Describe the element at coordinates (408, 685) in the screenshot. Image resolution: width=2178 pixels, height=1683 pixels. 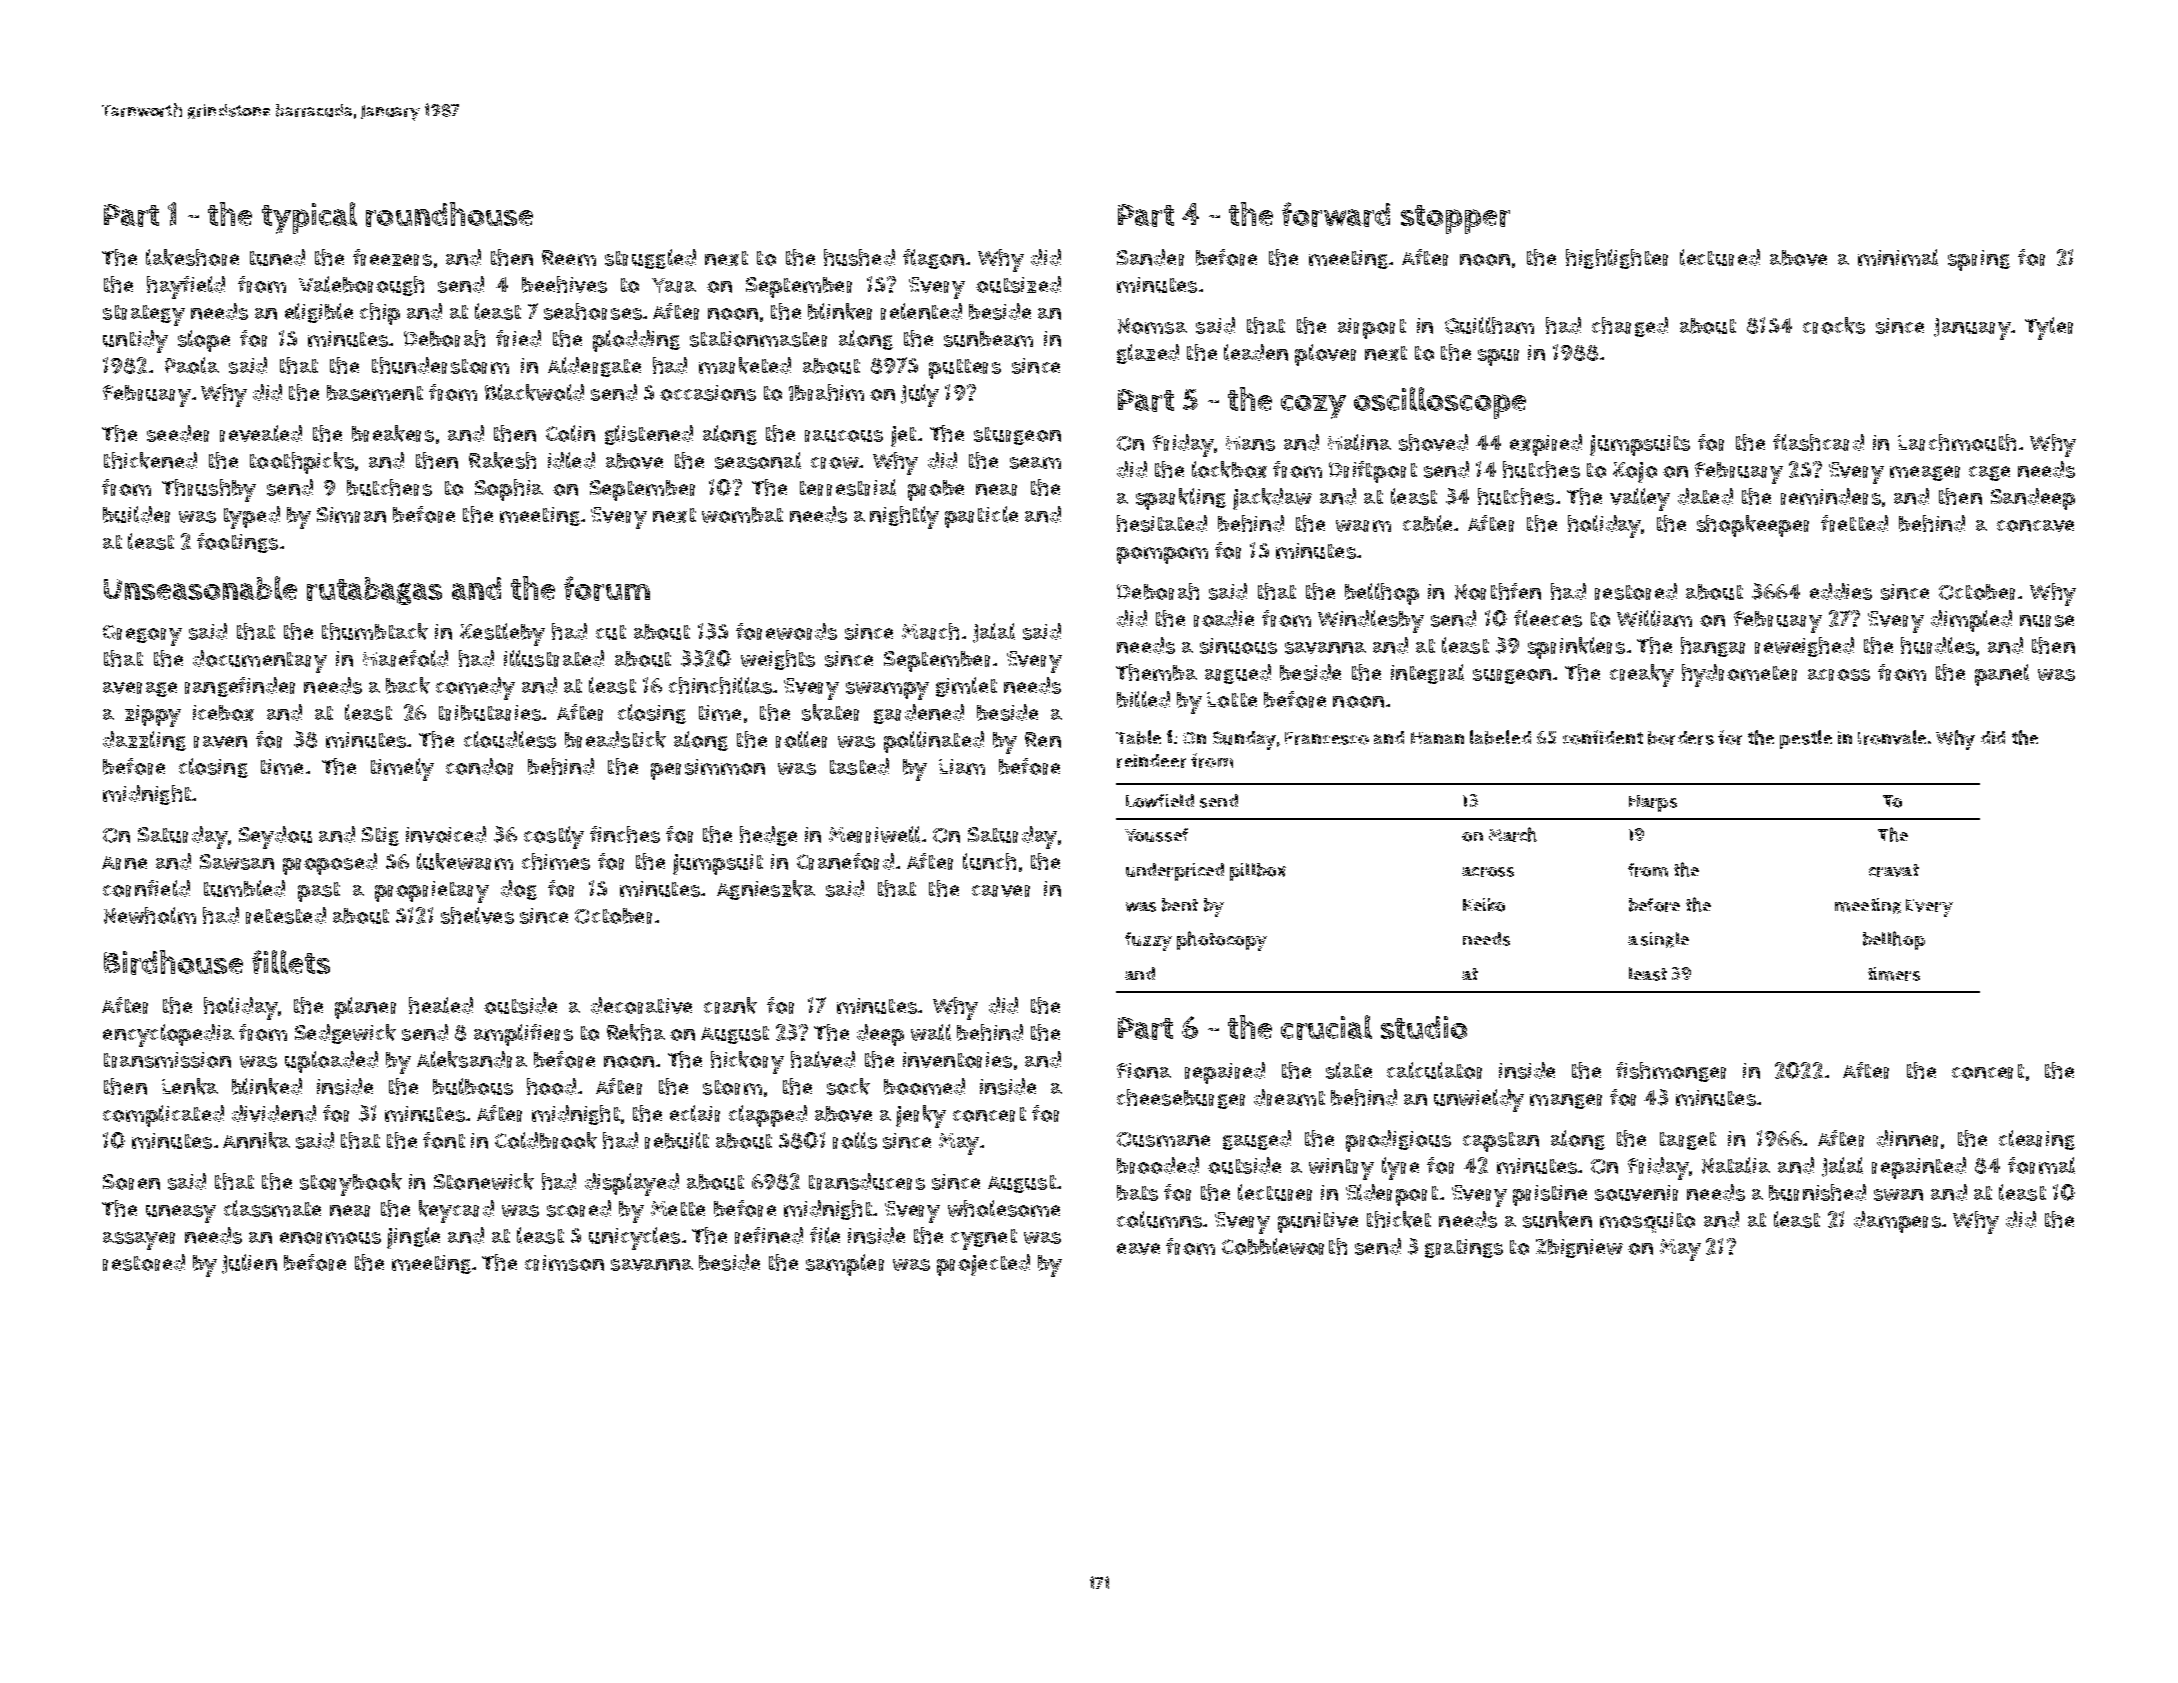
I see `back` at that location.
